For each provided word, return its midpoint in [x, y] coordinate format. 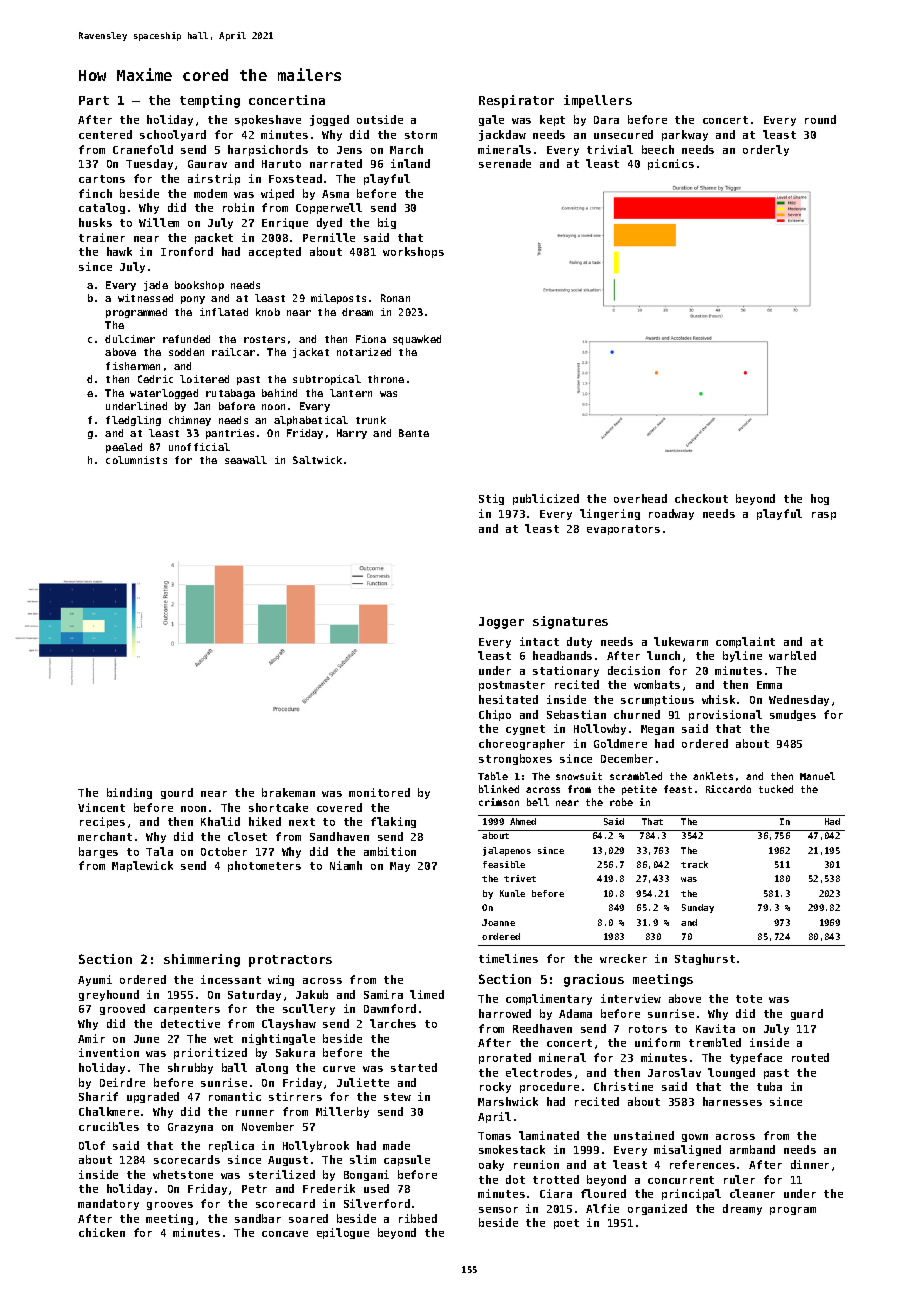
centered [105, 134]
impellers [598, 101]
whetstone [183, 1174]
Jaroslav [674, 1072]
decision [634, 670]
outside [380, 119]
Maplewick [142, 866]
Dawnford [390, 1008]
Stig [491, 499]
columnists [136, 460]
